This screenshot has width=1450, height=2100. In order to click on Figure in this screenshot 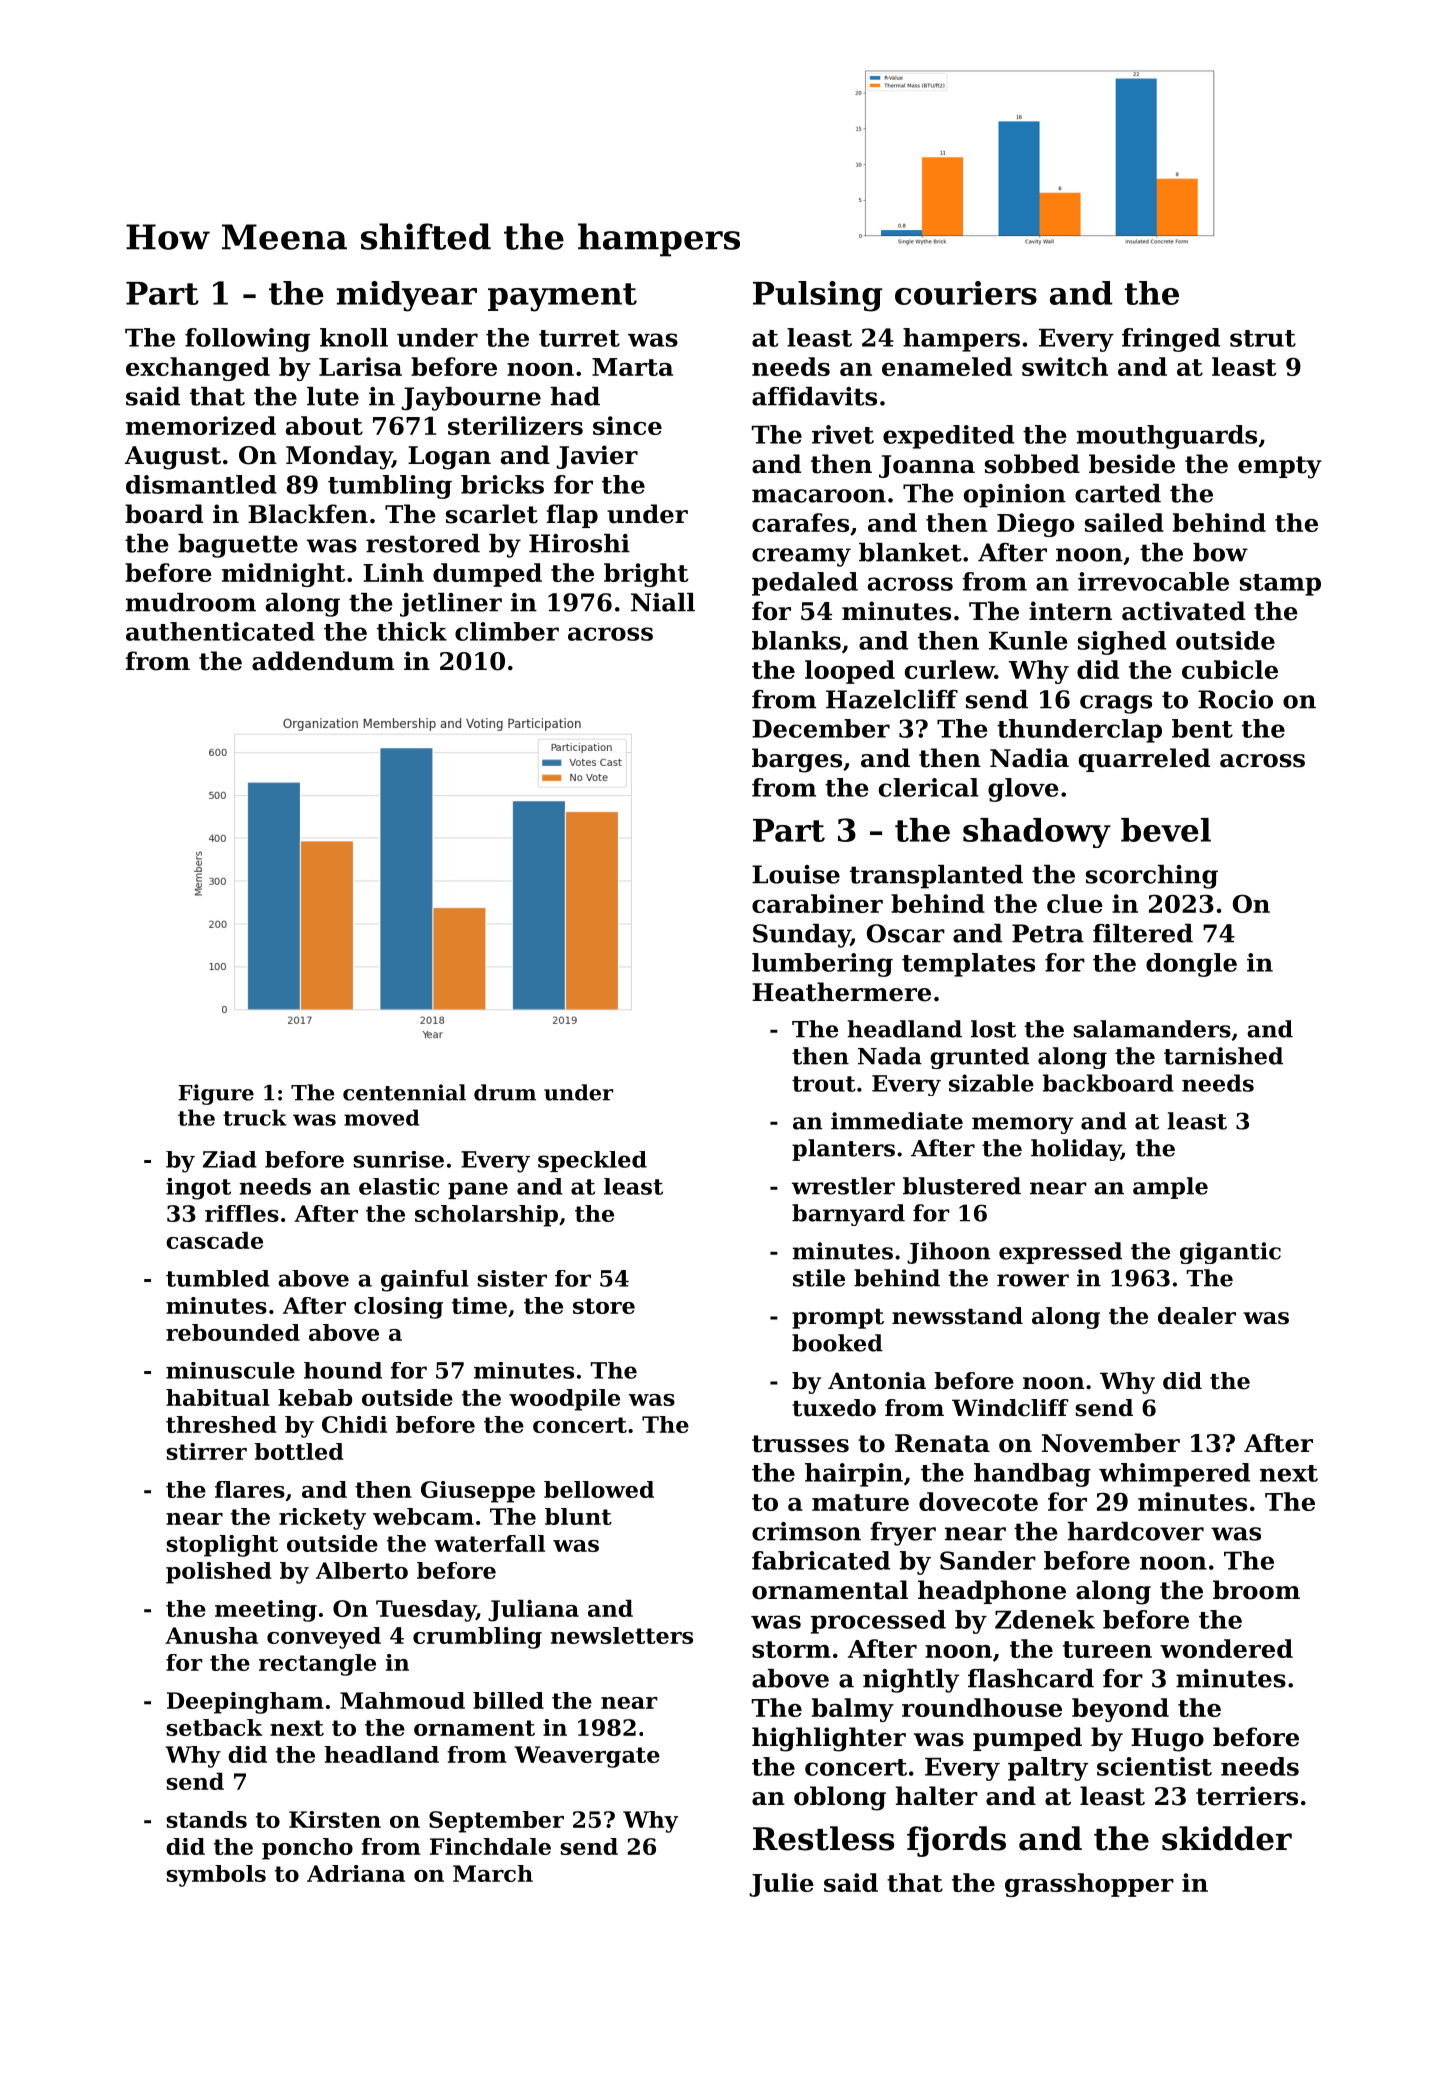, I will do `click(216, 1094)`.
